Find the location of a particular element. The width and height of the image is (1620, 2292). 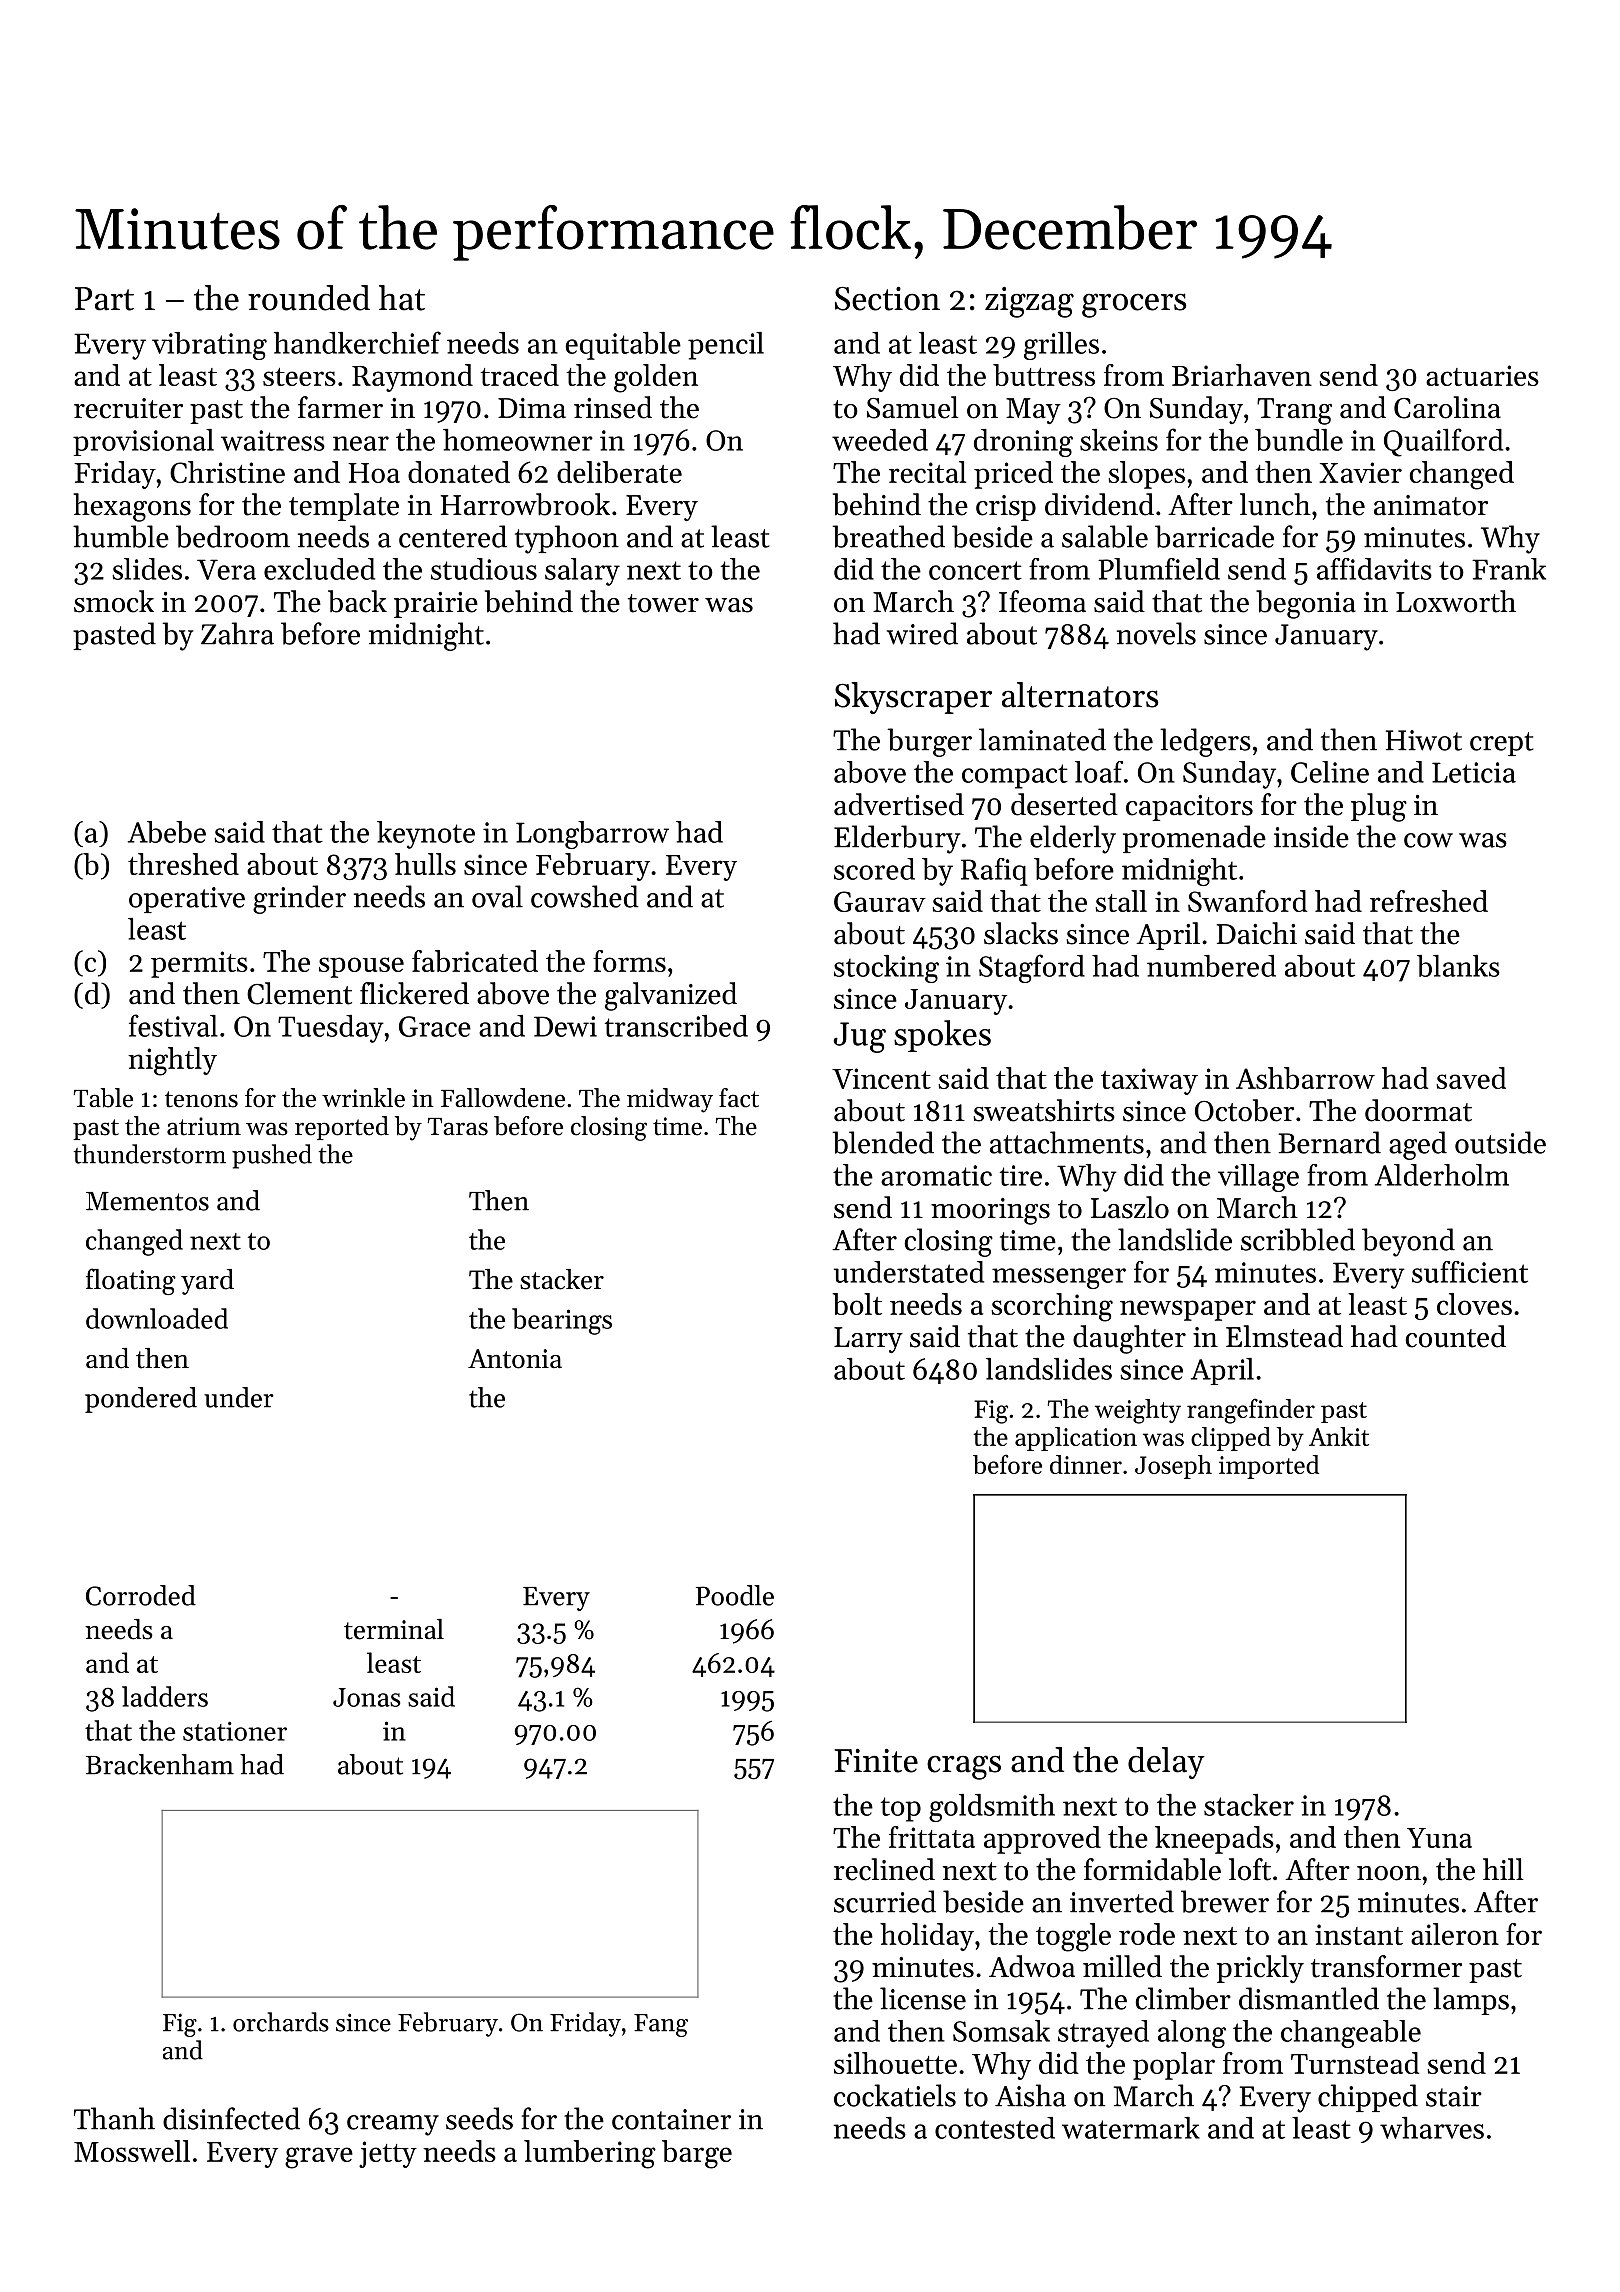

brewer is located at coordinates (1225, 1901).
